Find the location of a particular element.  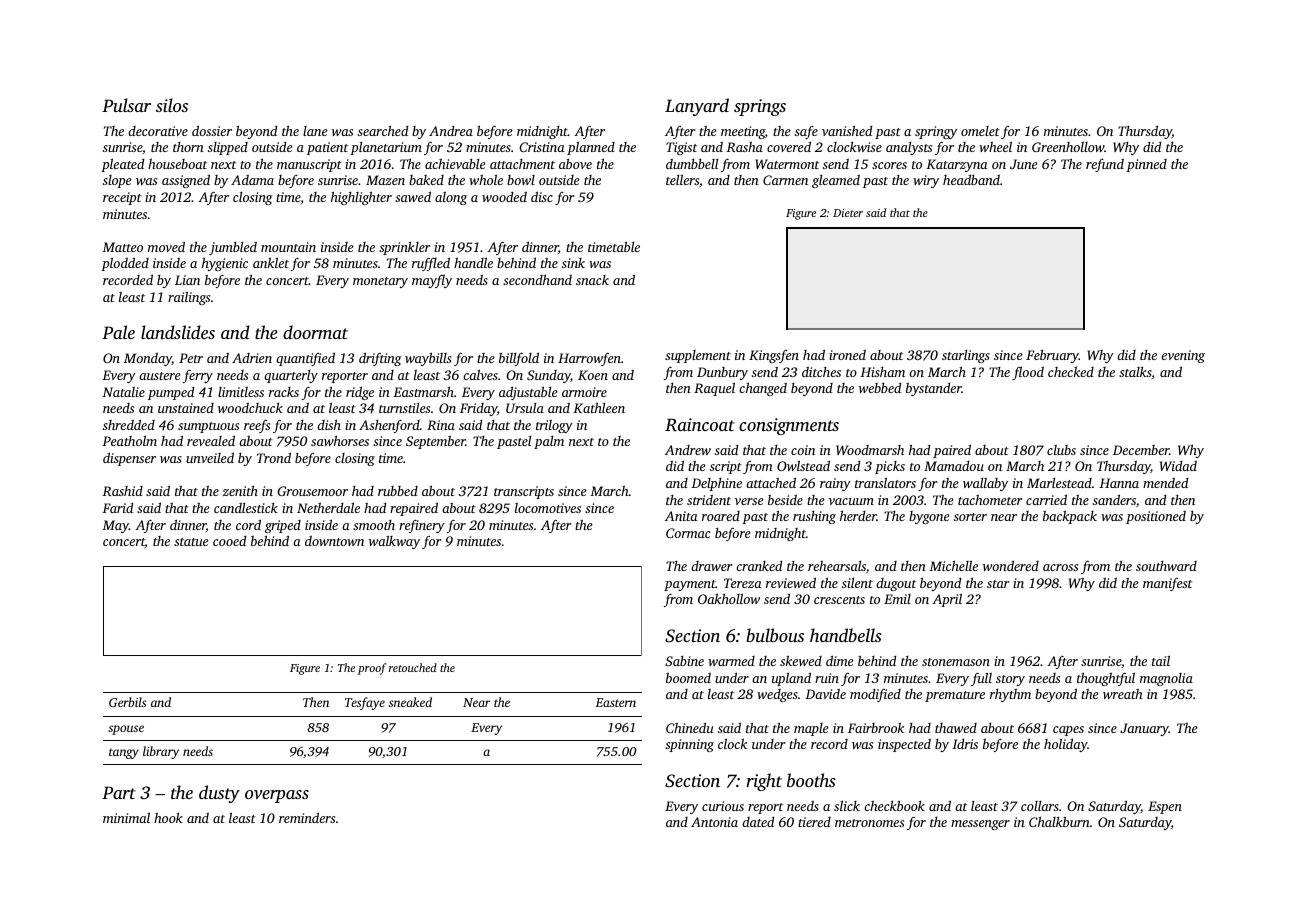

silos is located at coordinates (172, 105).
